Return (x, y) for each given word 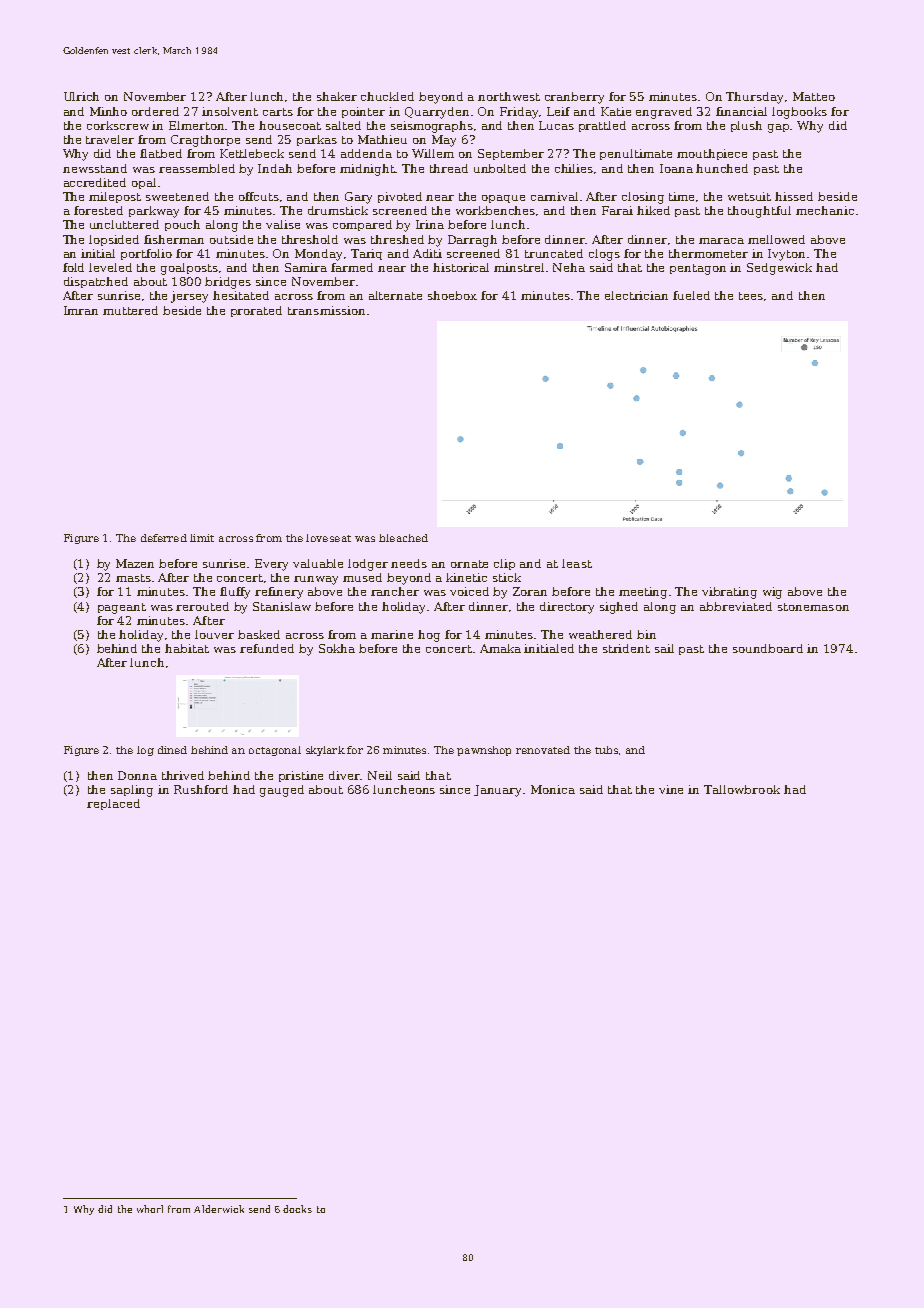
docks (297, 1209)
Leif (558, 111)
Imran (81, 310)
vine (671, 789)
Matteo (814, 96)
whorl (150, 1209)
